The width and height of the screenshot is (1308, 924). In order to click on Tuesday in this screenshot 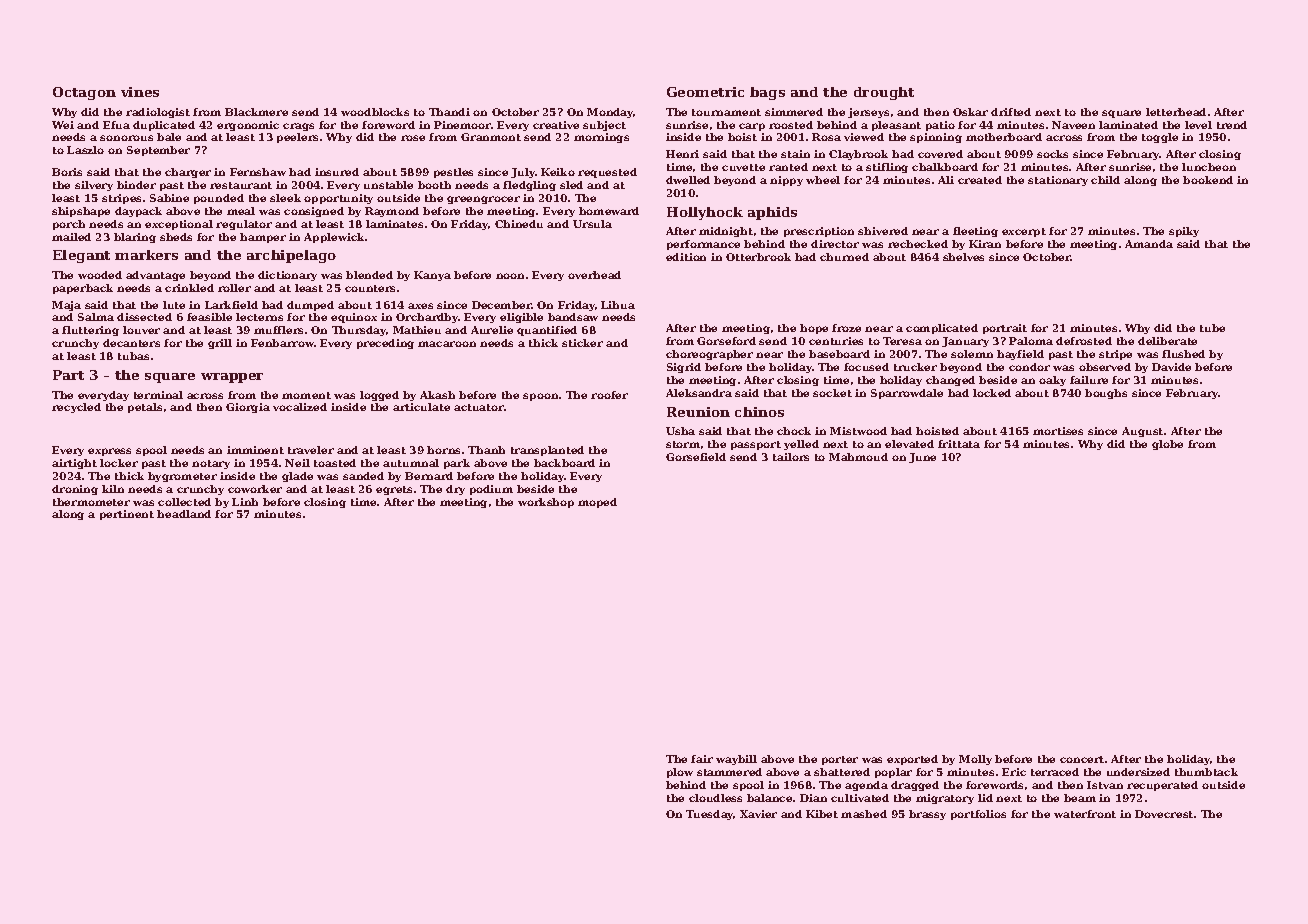, I will do `click(710, 815)`.
